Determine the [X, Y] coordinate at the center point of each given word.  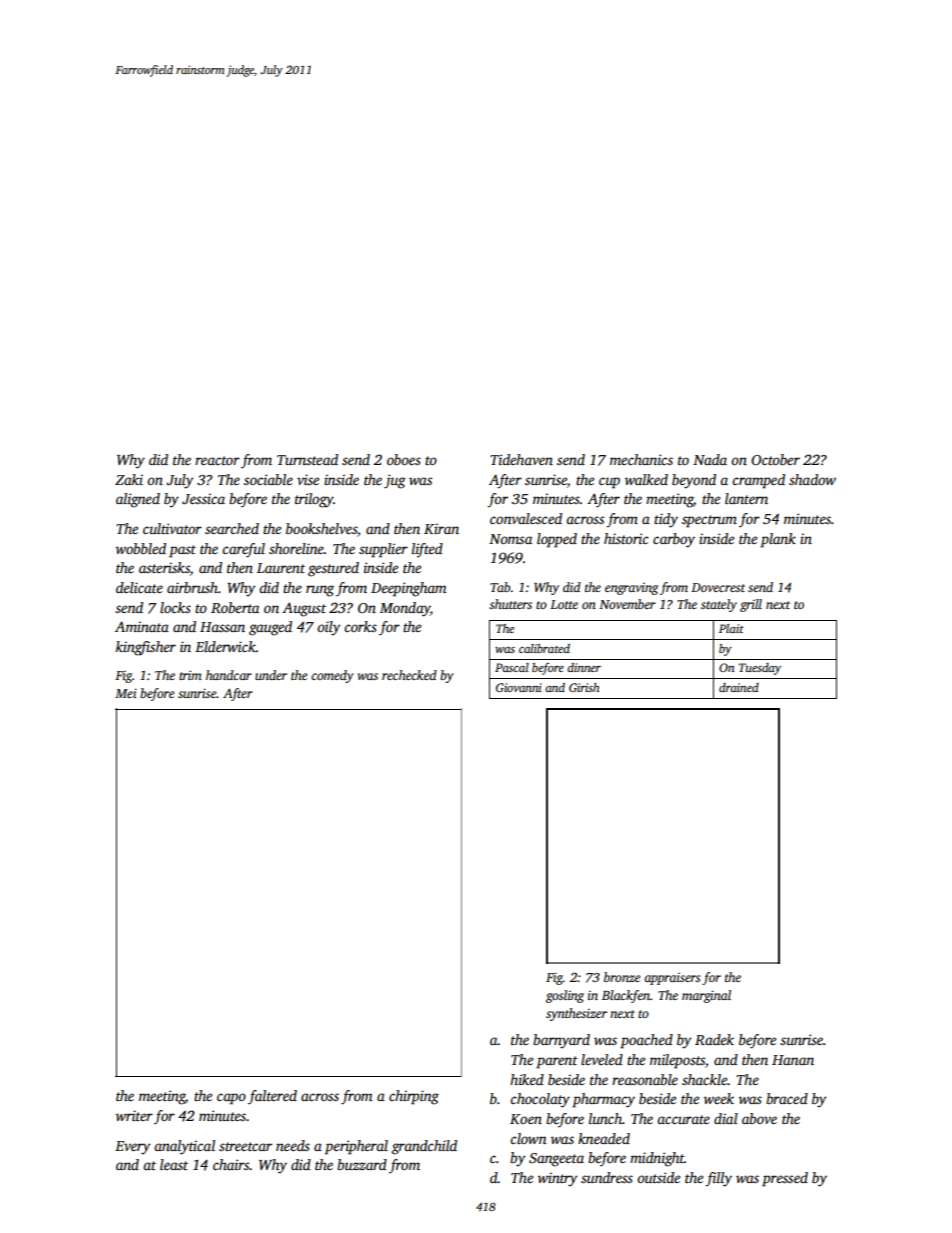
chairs [231, 1164]
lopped [557, 540]
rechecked [409, 675]
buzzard [362, 1164]
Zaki [129, 479]
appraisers [672, 979]
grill [751, 605]
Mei [126, 693]
